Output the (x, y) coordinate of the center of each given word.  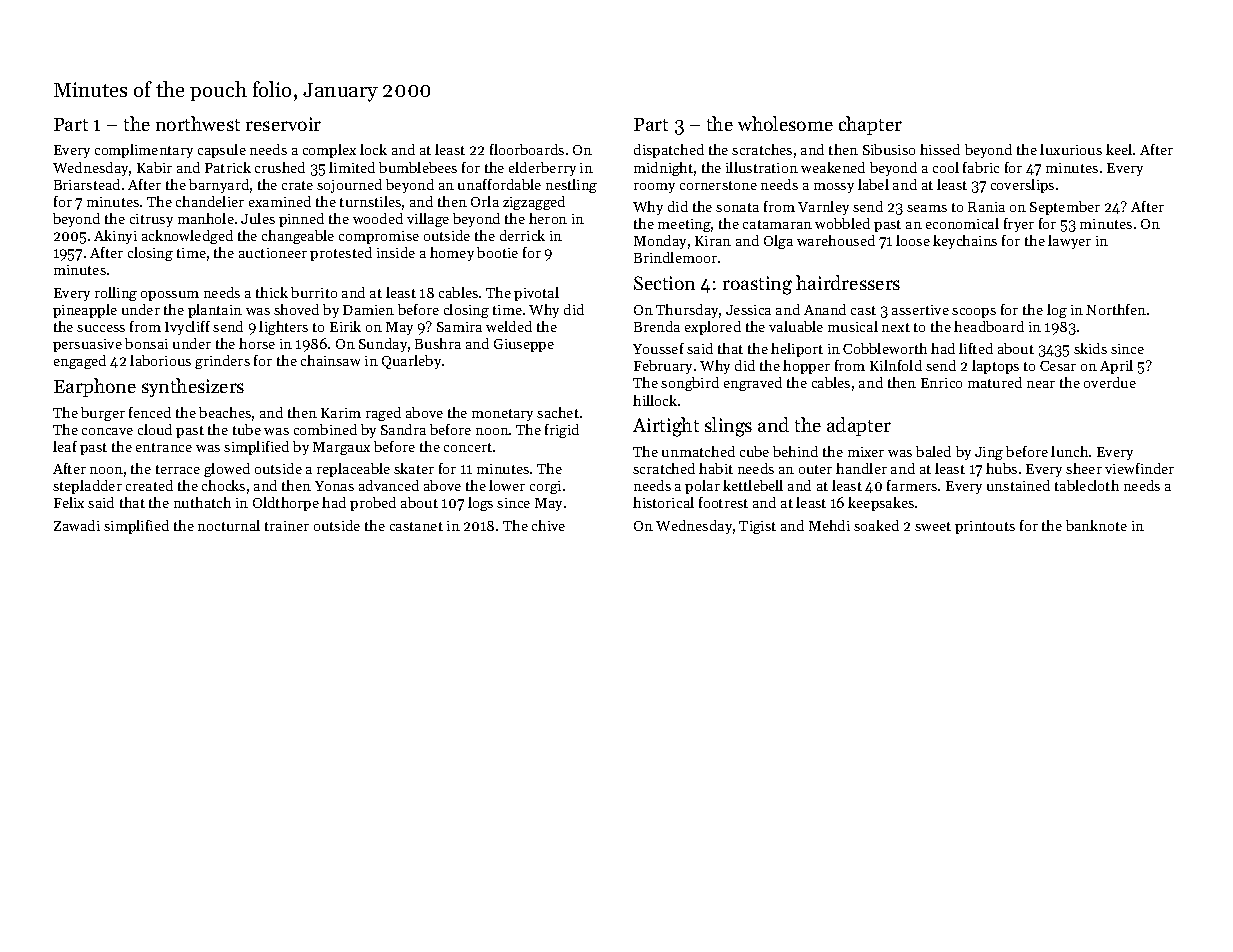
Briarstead (87, 184)
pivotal (536, 294)
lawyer (1069, 242)
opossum (170, 296)
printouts (985, 527)
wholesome (785, 123)
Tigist (757, 527)
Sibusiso (889, 149)
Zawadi (77, 525)
